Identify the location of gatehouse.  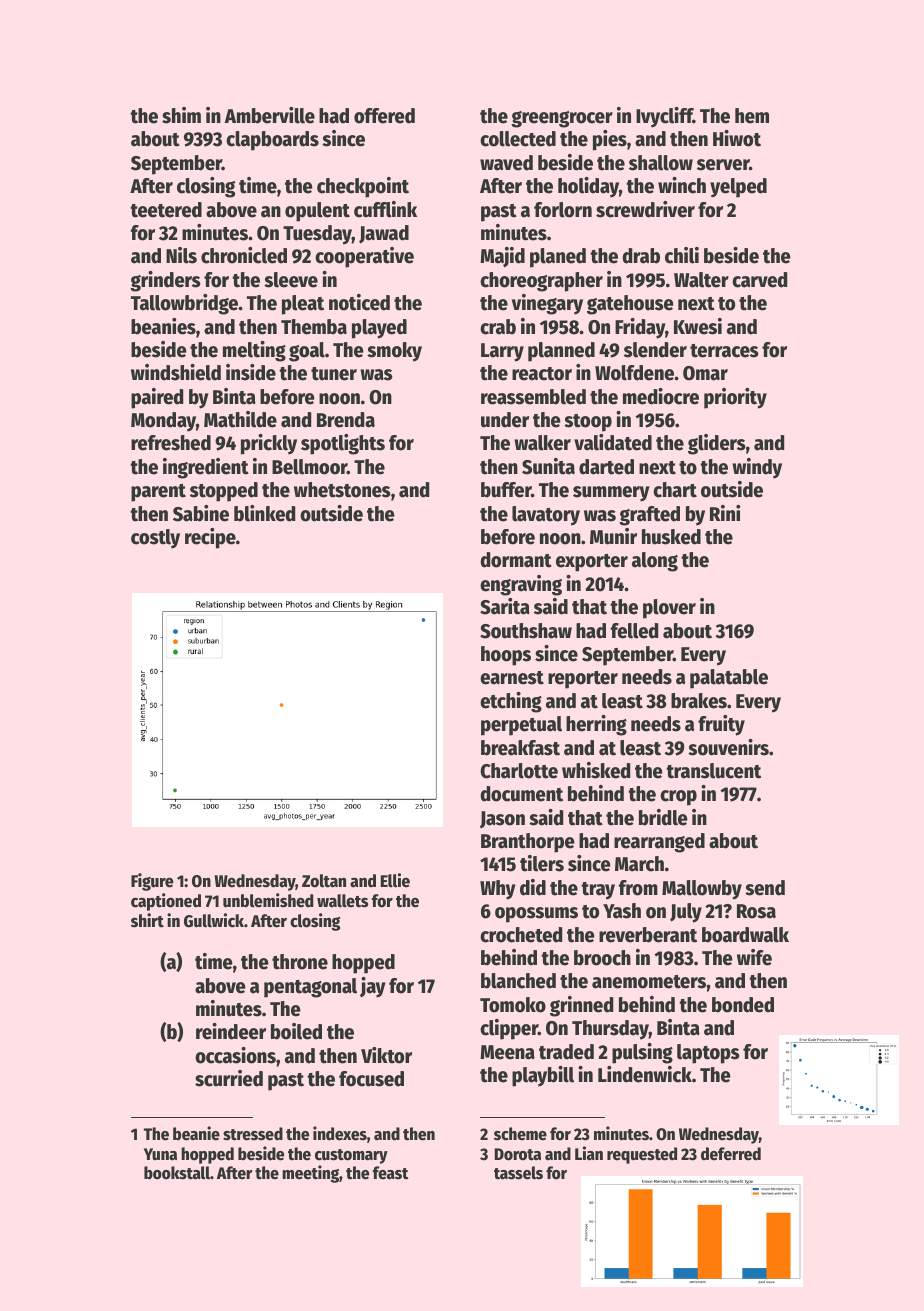
(630, 305).
